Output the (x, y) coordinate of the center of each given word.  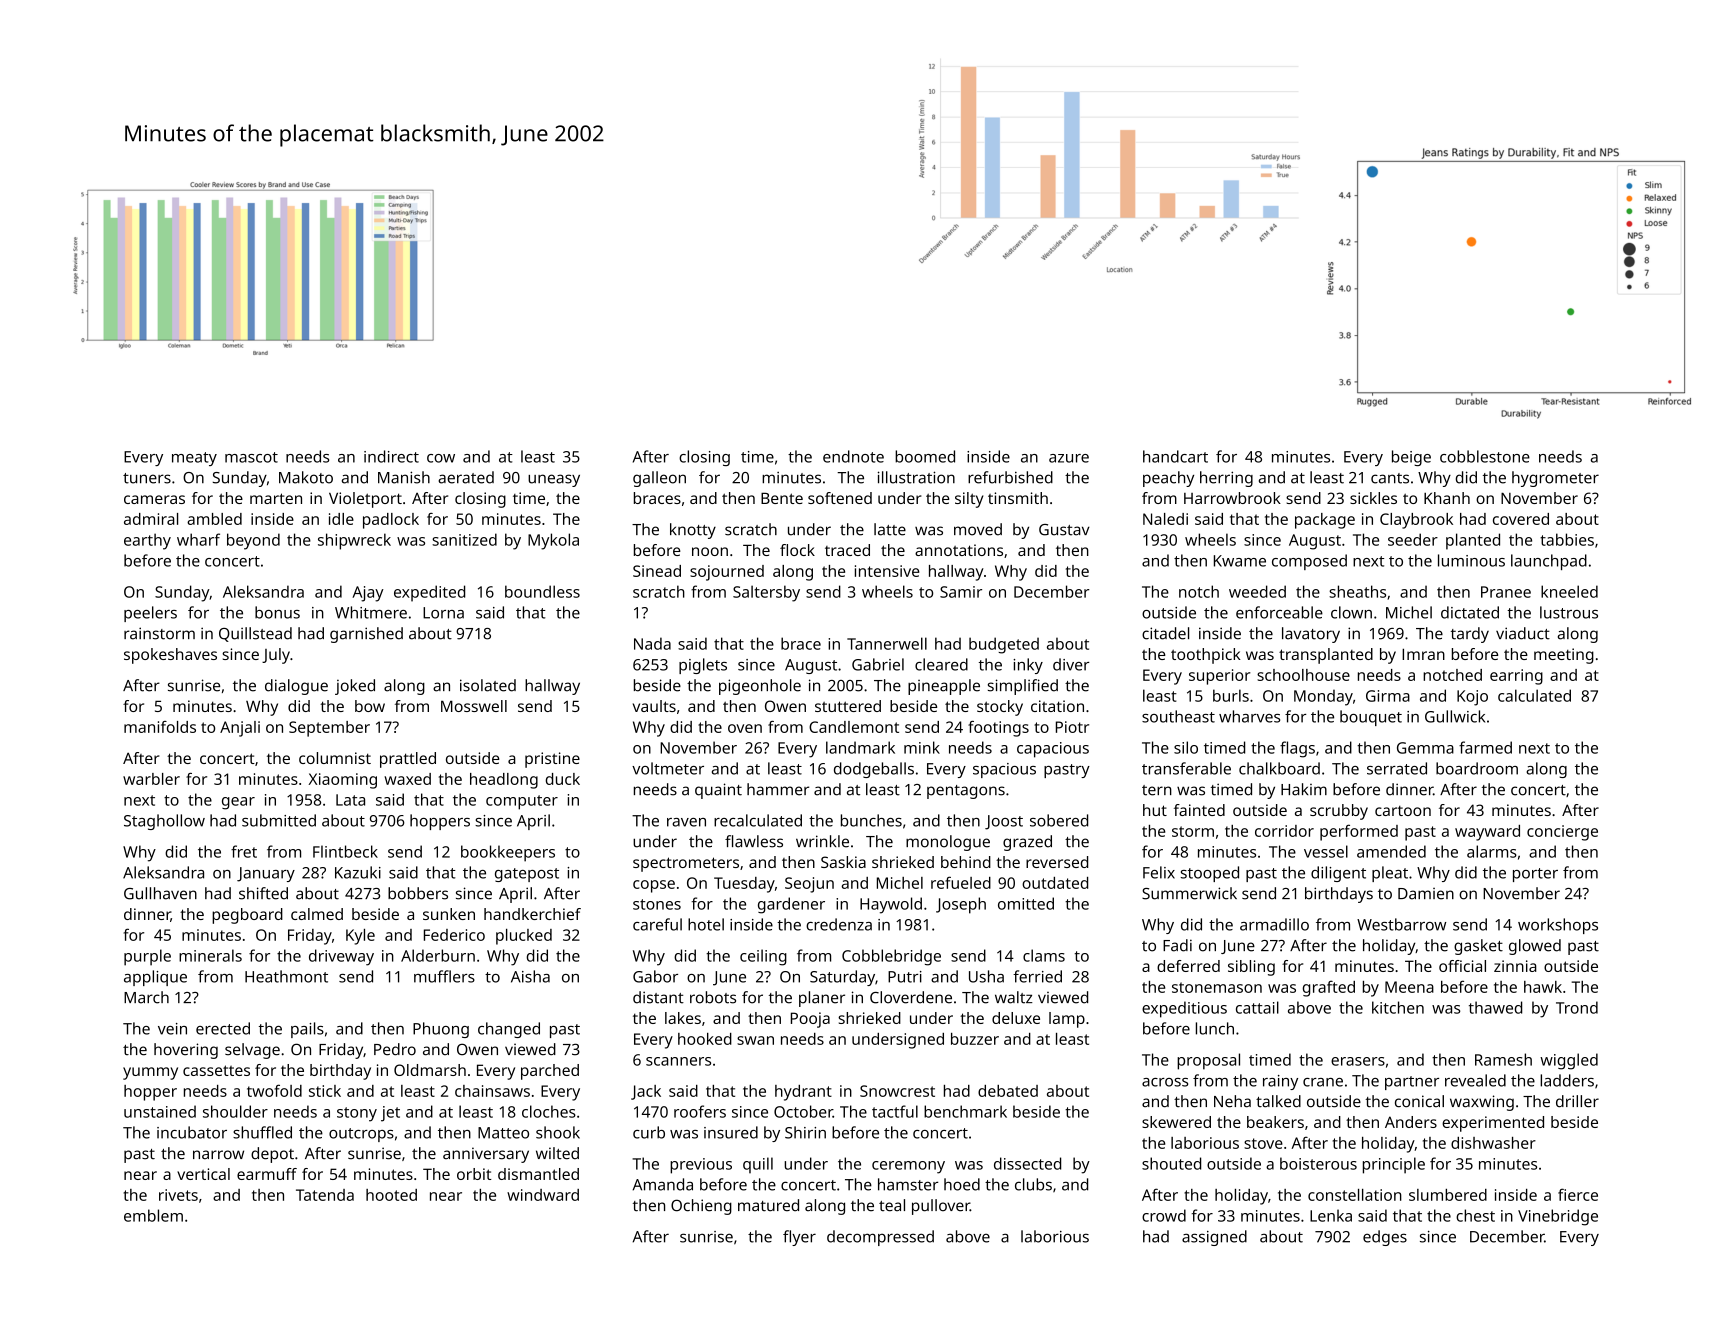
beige (1411, 458)
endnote (853, 456)
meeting (1564, 656)
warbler (151, 779)
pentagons (966, 792)
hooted (391, 1195)
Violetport (365, 500)
